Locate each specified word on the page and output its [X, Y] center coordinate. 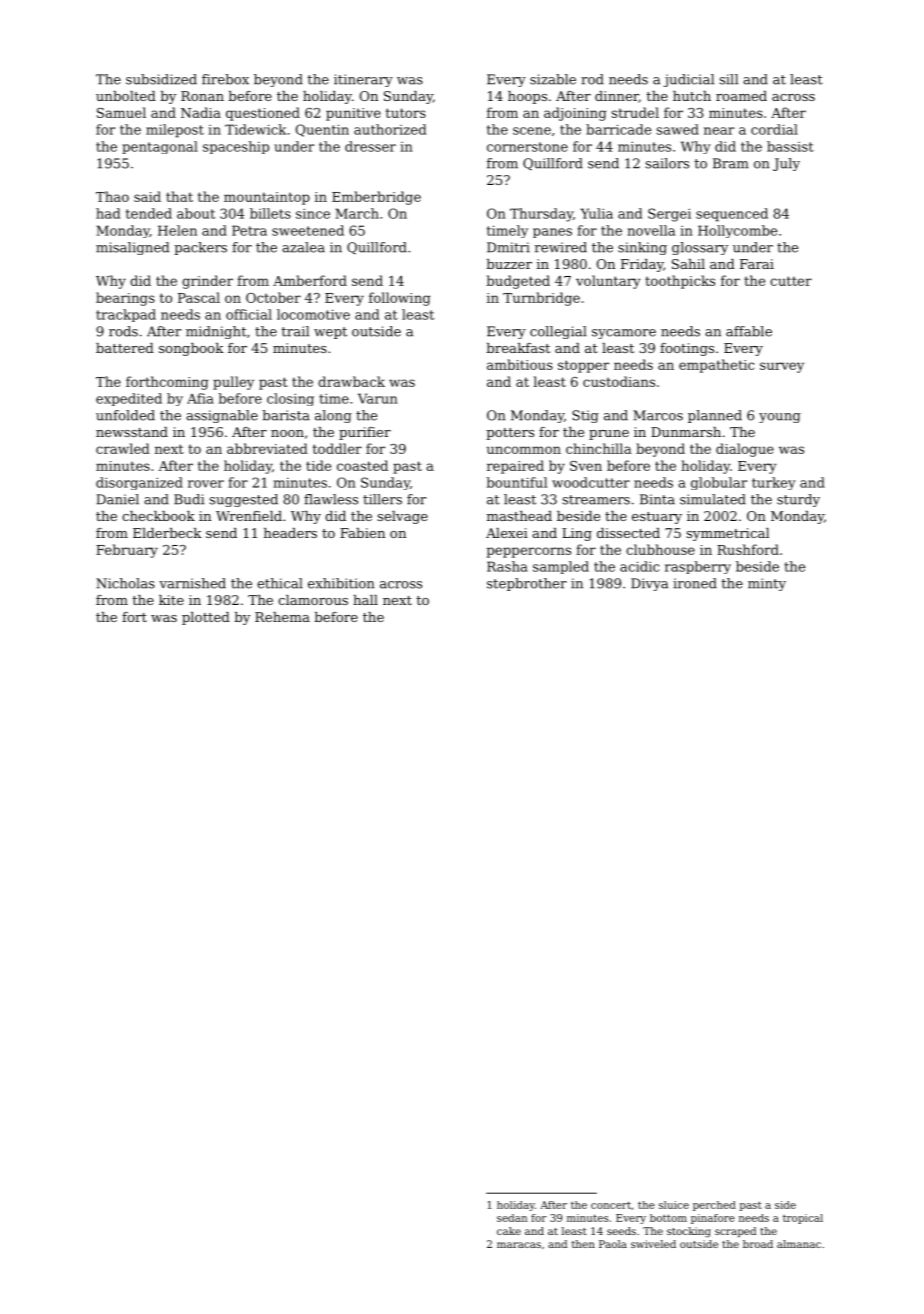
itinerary [363, 80]
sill [729, 79]
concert [611, 1205]
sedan [512, 1218]
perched [714, 1206]
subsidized [161, 79]
